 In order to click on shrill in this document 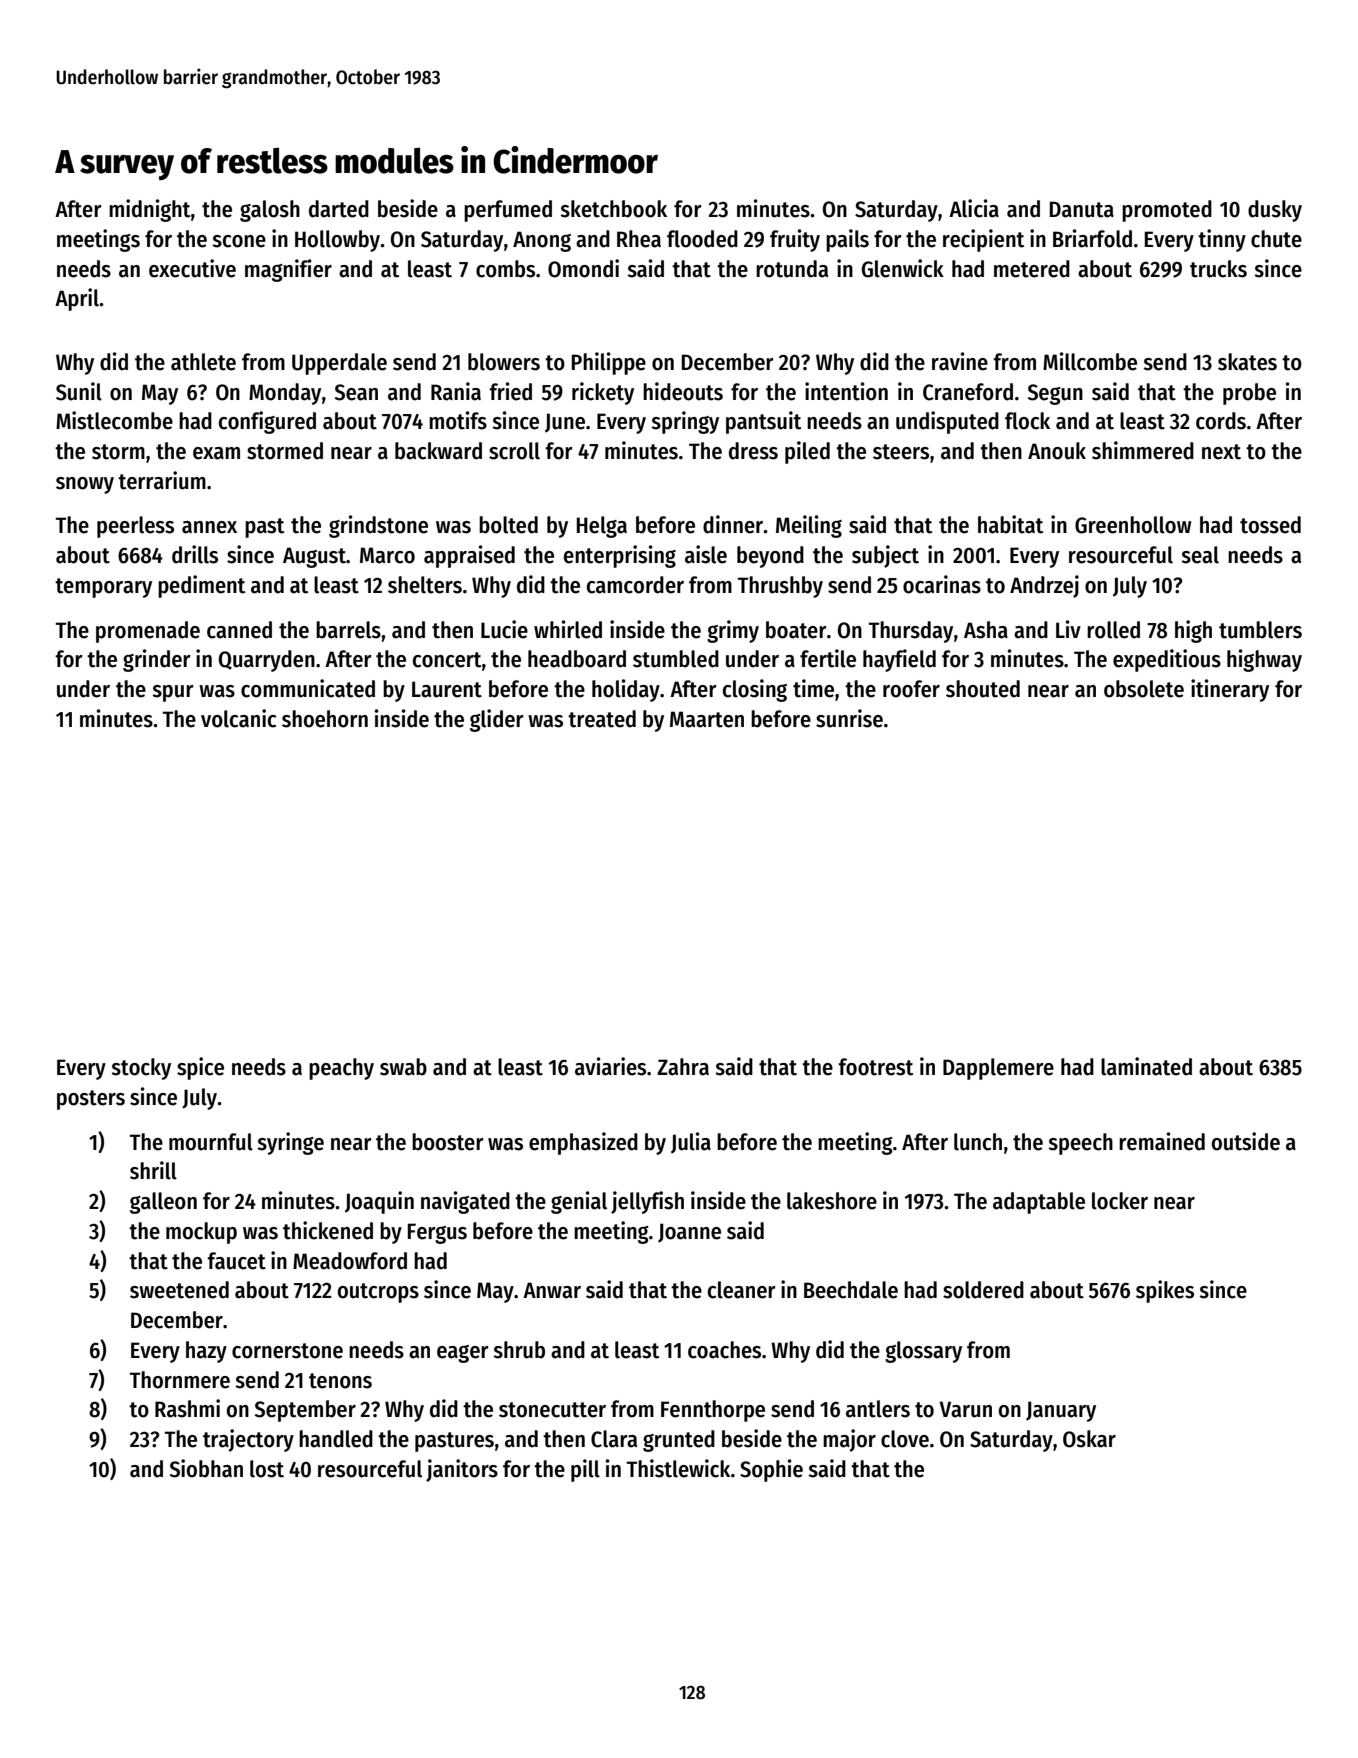, I will do `click(153, 1170)`.
